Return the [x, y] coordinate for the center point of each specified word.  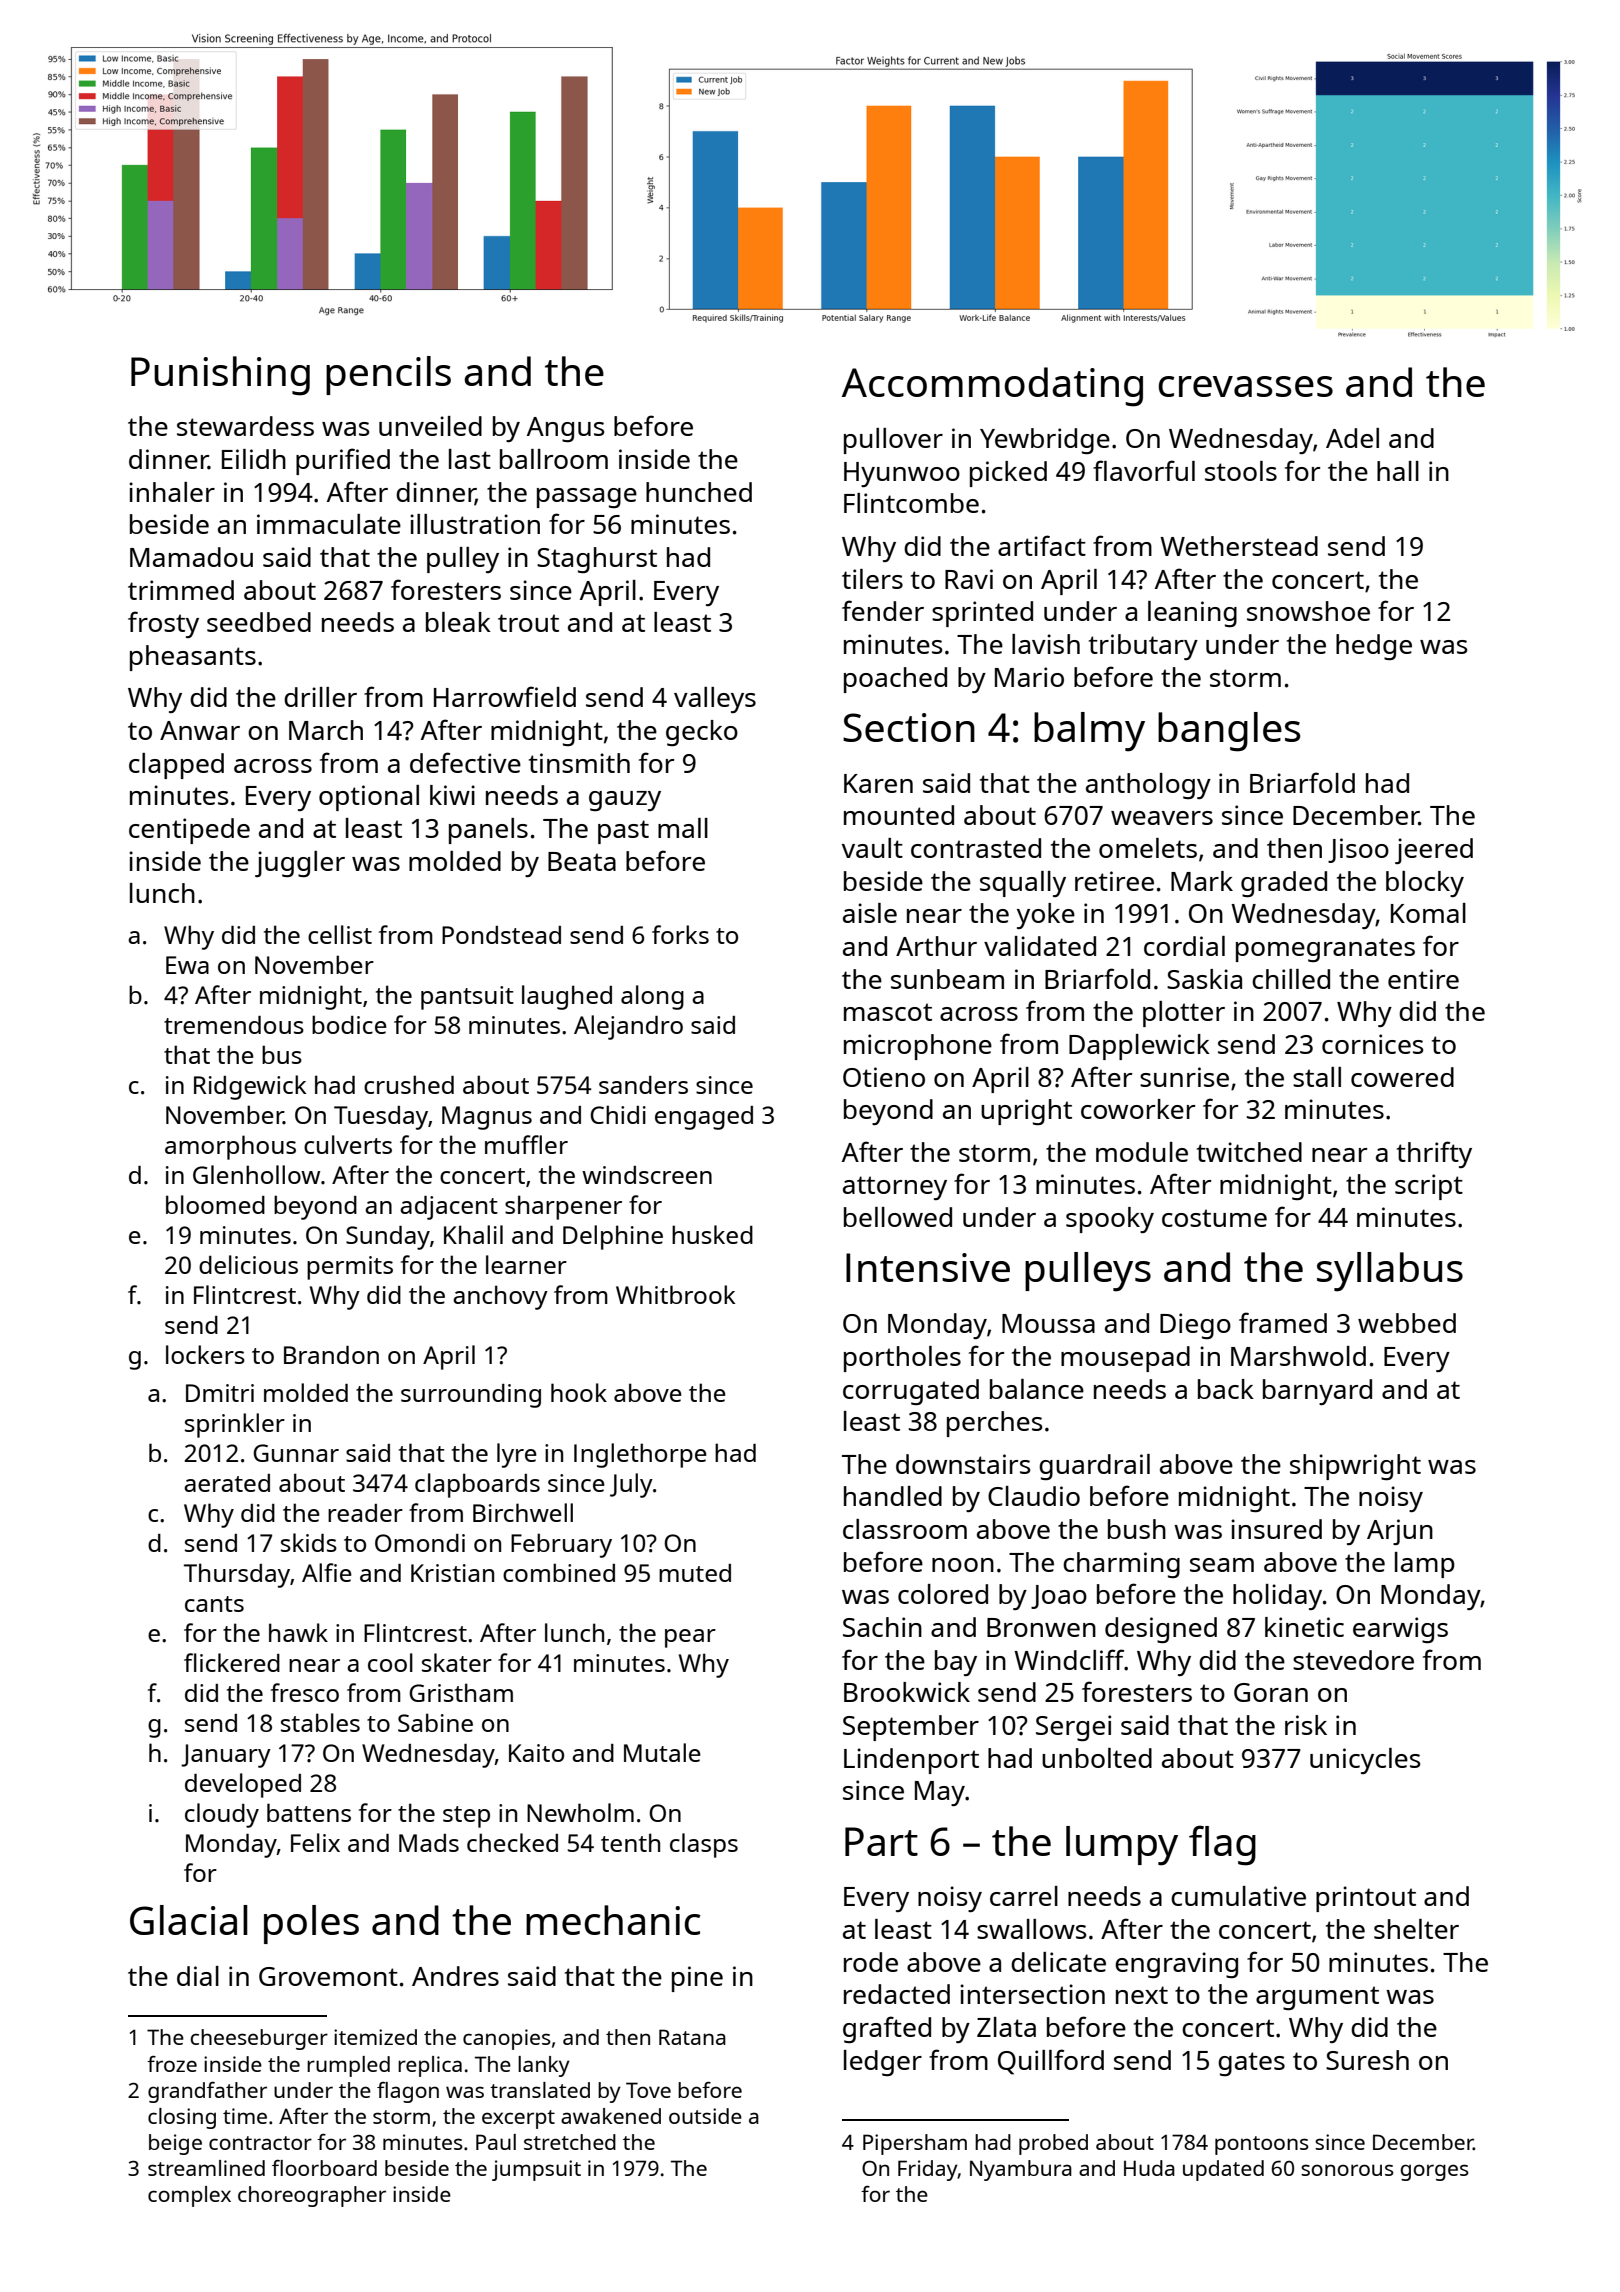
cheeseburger [259, 2039]
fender [883, 610]
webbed [1407, 1323]
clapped [176, 766]
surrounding [471, 1396]
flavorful [1144, 470]
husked [712, 1234]
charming [1121, 1565]
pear [690, 1638]
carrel [1024, 1896]
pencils [388, 375]
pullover [893, 441]
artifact [1042, 545]
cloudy [222, 1815]
